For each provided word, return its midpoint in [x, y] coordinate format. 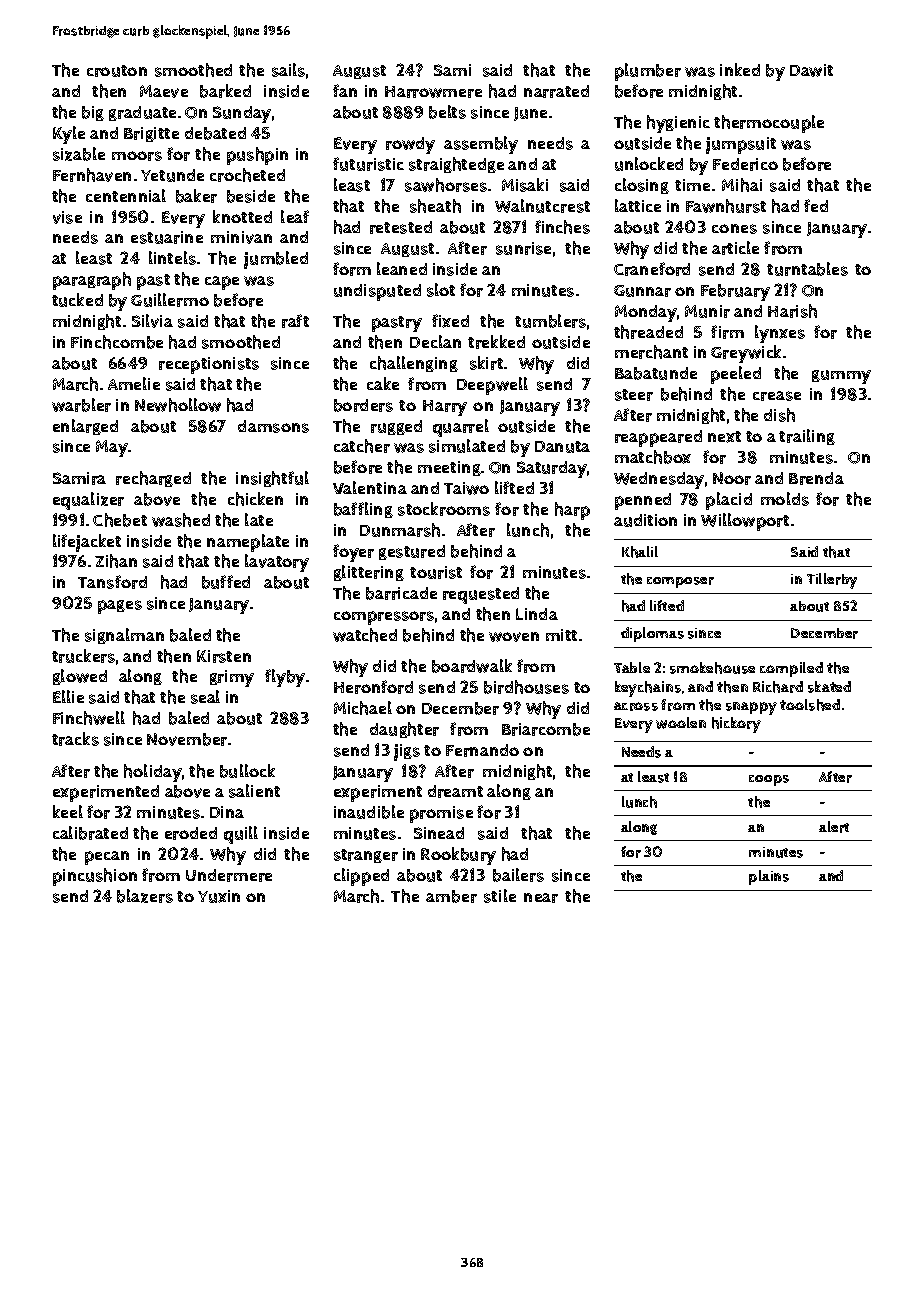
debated [215, 133]
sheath [435, 206]
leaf [295, 216]
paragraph [92, 281]
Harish [792, 311]
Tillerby [832, 581]
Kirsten [224, 656]
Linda [537, 614]
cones [734, 229]
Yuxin [219, 896]
